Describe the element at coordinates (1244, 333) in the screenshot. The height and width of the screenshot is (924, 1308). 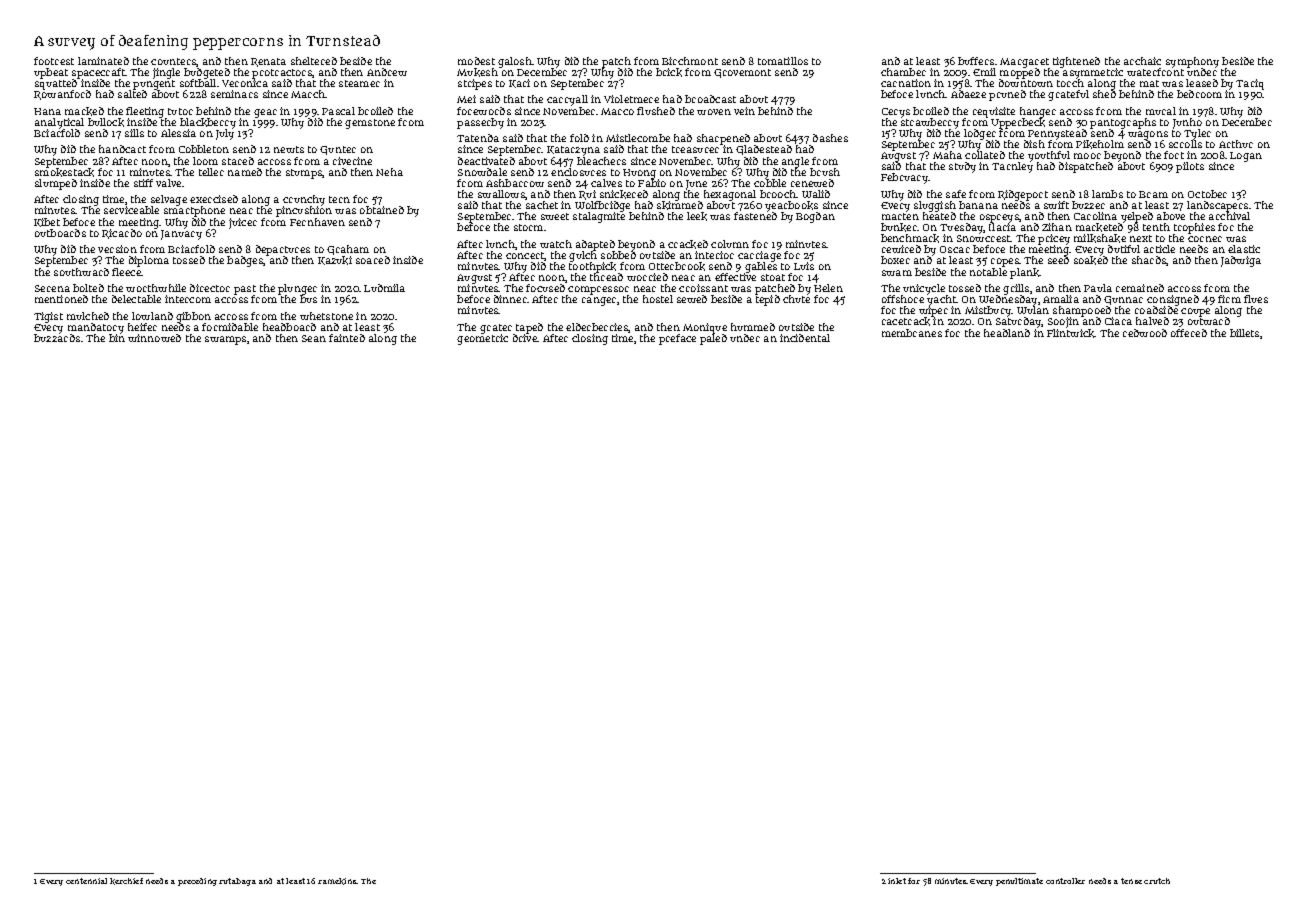
I see `billets` at that location.
